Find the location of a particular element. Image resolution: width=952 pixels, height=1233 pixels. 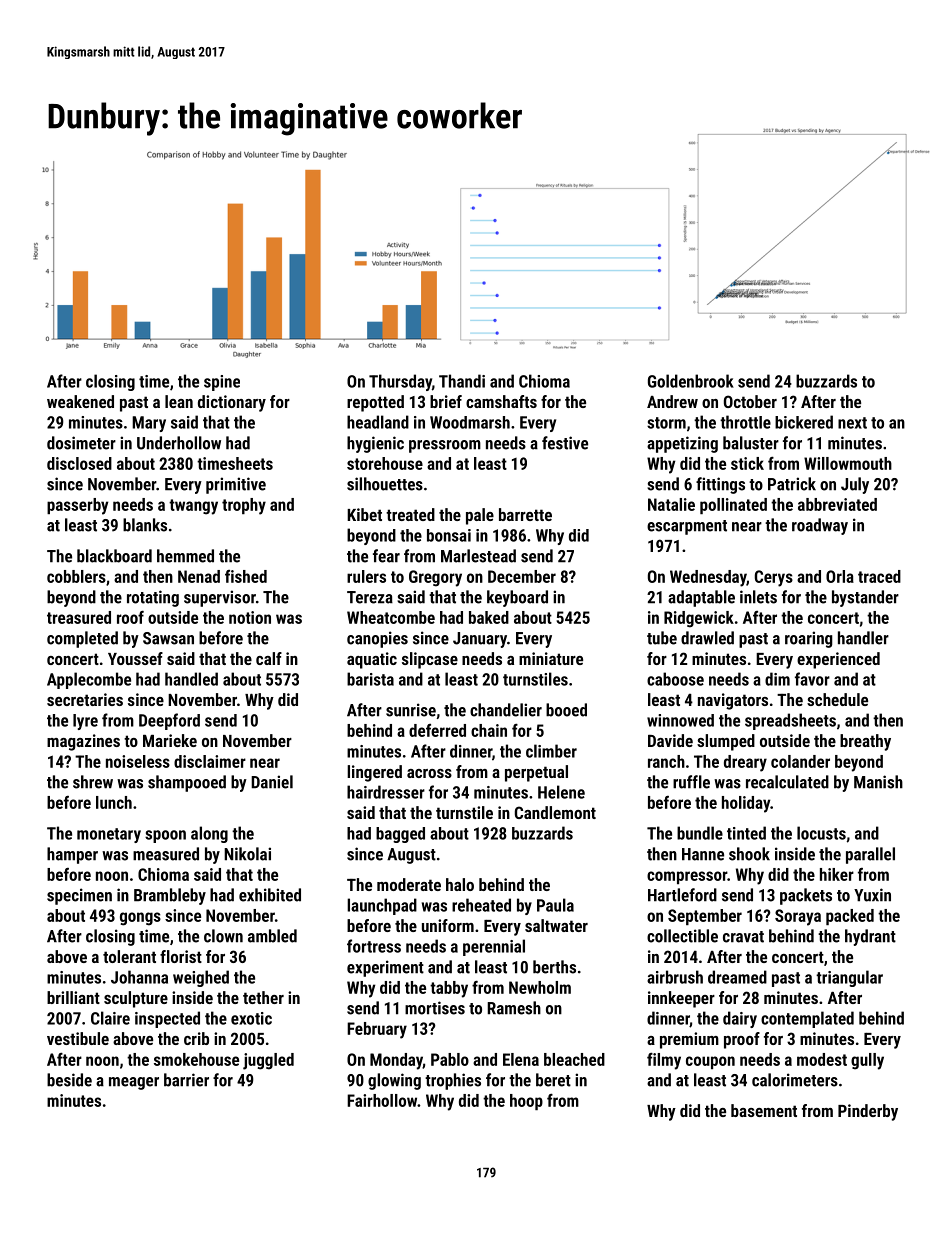

Goldenbrook is located at coordinates (691, 381).
